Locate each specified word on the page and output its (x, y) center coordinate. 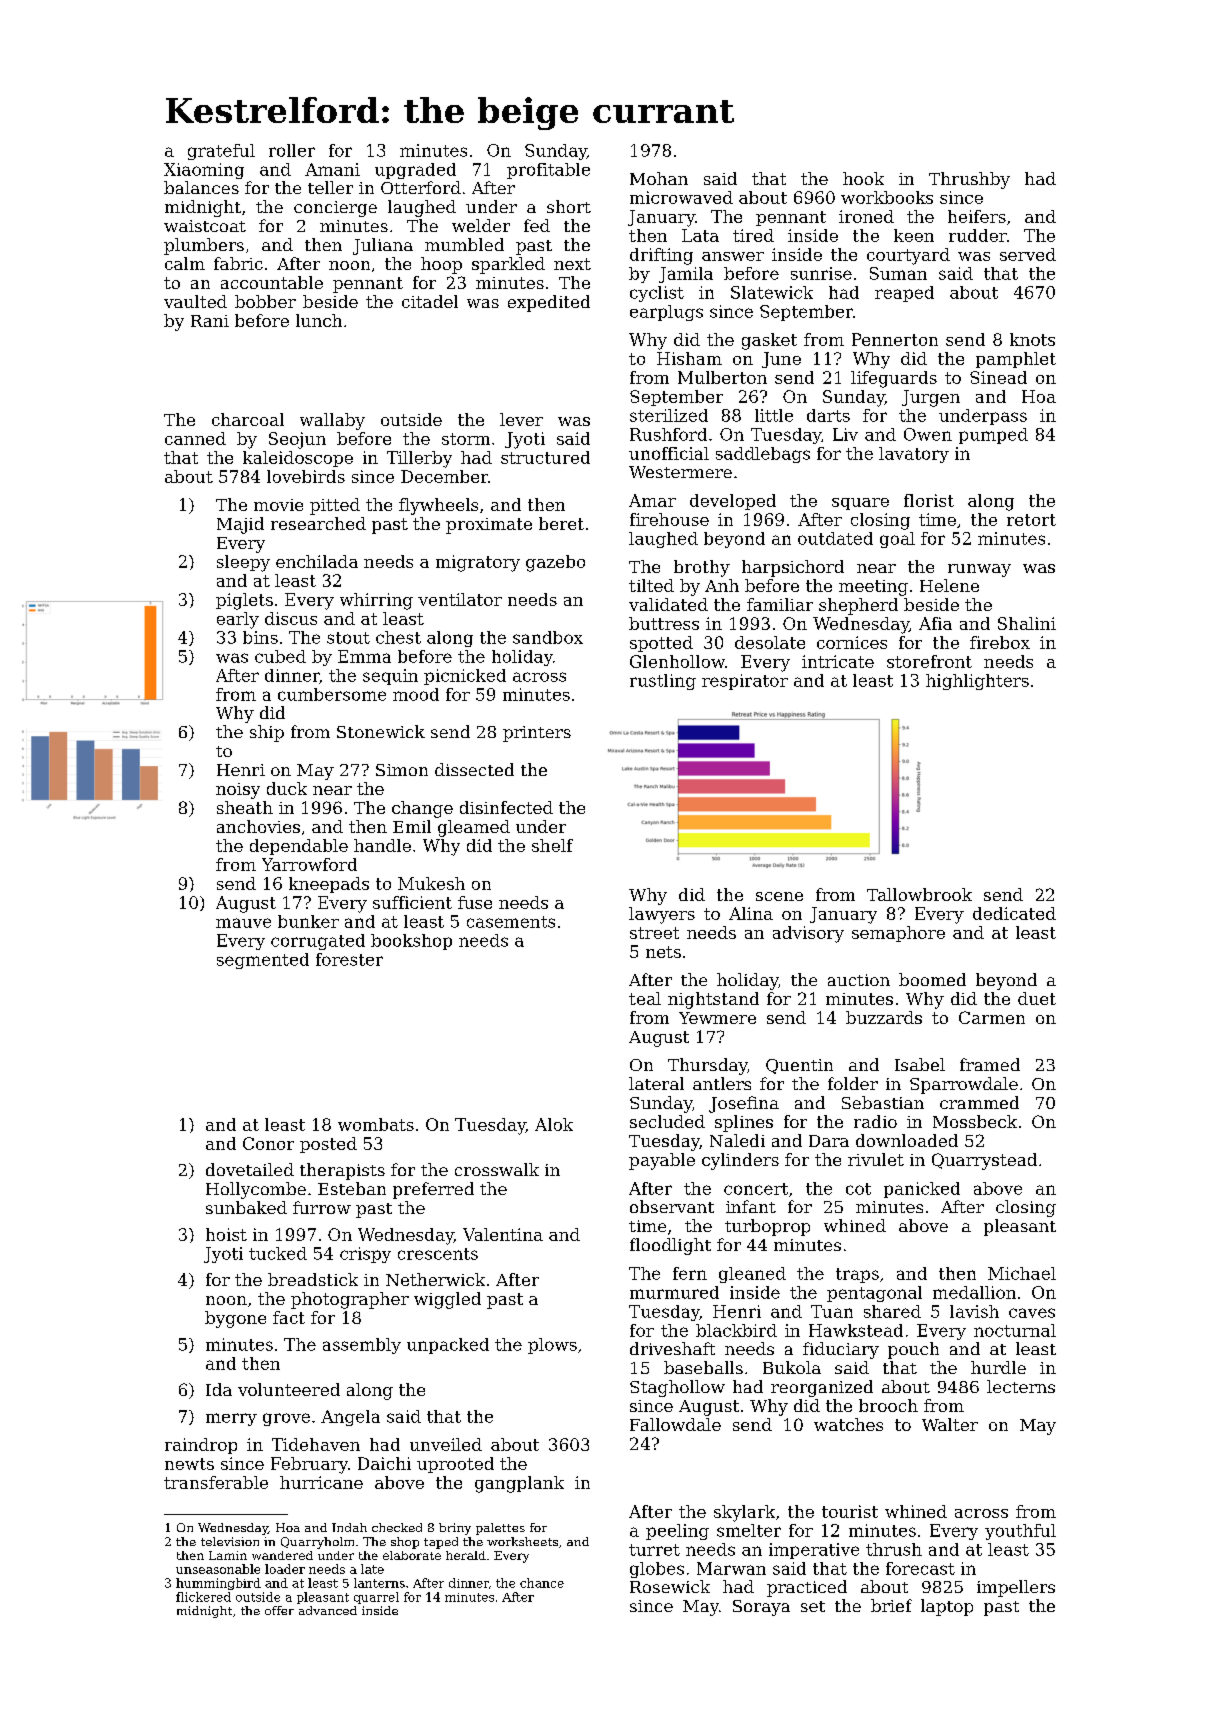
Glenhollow (677, 661)
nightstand (713, 1000)
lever (521, 419)
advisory (808, 934)
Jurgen (931, 398)
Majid (240, 525)
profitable (548, 171)
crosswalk (497, 1169)
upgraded (415, 171)
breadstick (313, 1279)
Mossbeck (975, 1121)
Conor (268, 1143)
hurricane (321, 1482)
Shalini (1027, 623)
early (238, 620)
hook (863, 178)
